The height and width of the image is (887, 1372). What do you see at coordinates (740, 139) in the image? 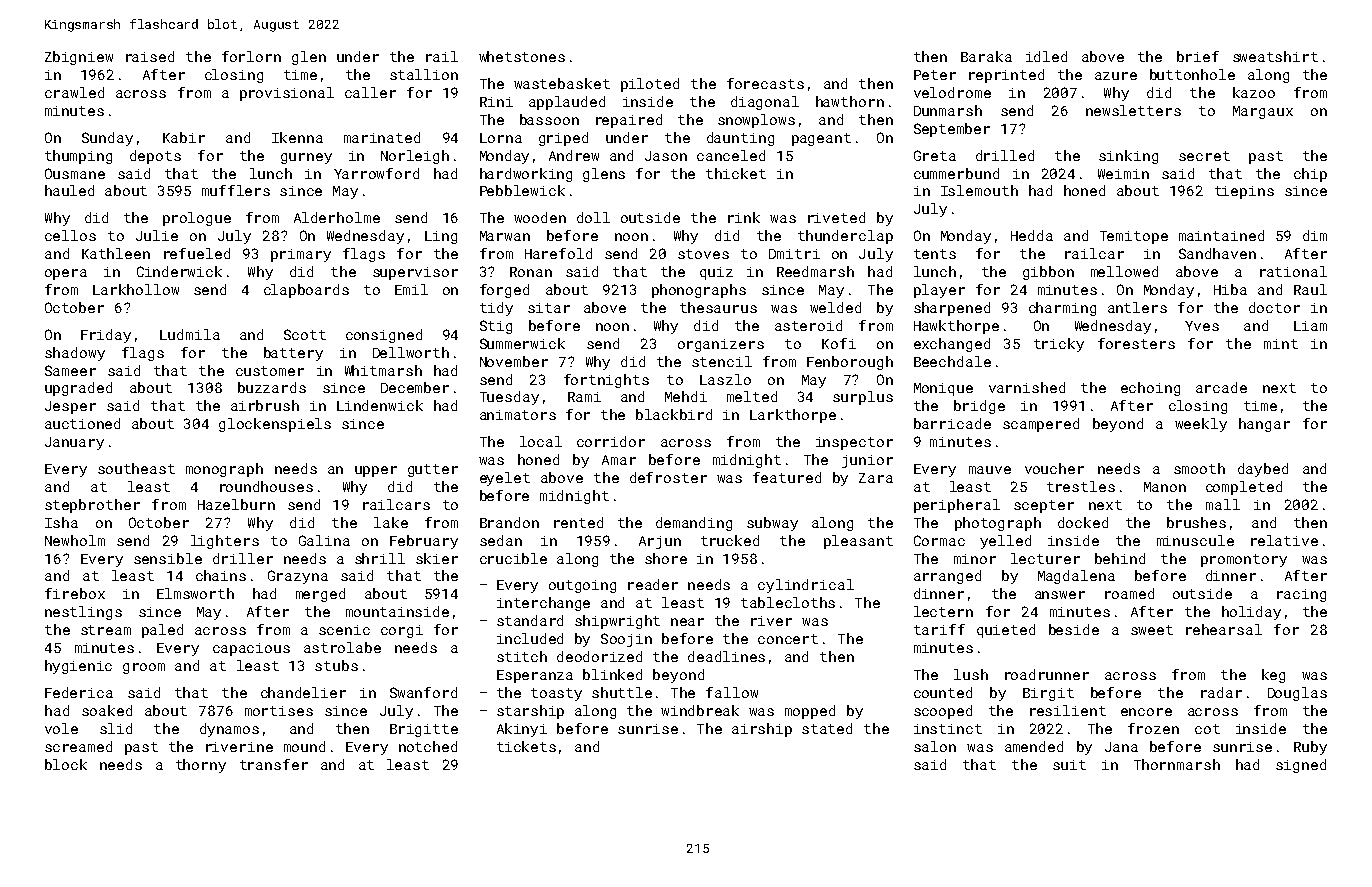
I see `daunting` at bounding box center [740, 139].
